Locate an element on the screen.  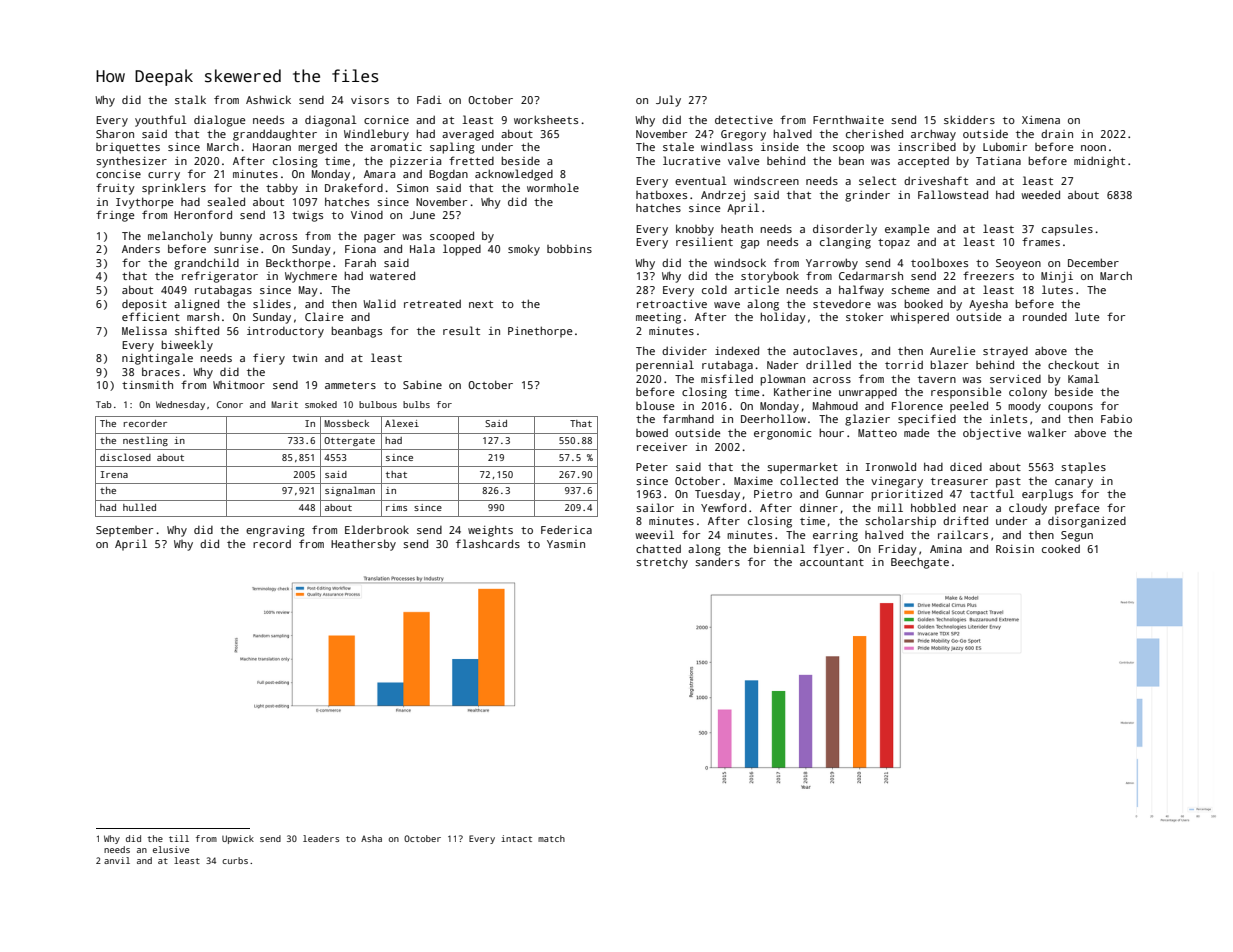
accountant is located at coordinates (832, 562).
